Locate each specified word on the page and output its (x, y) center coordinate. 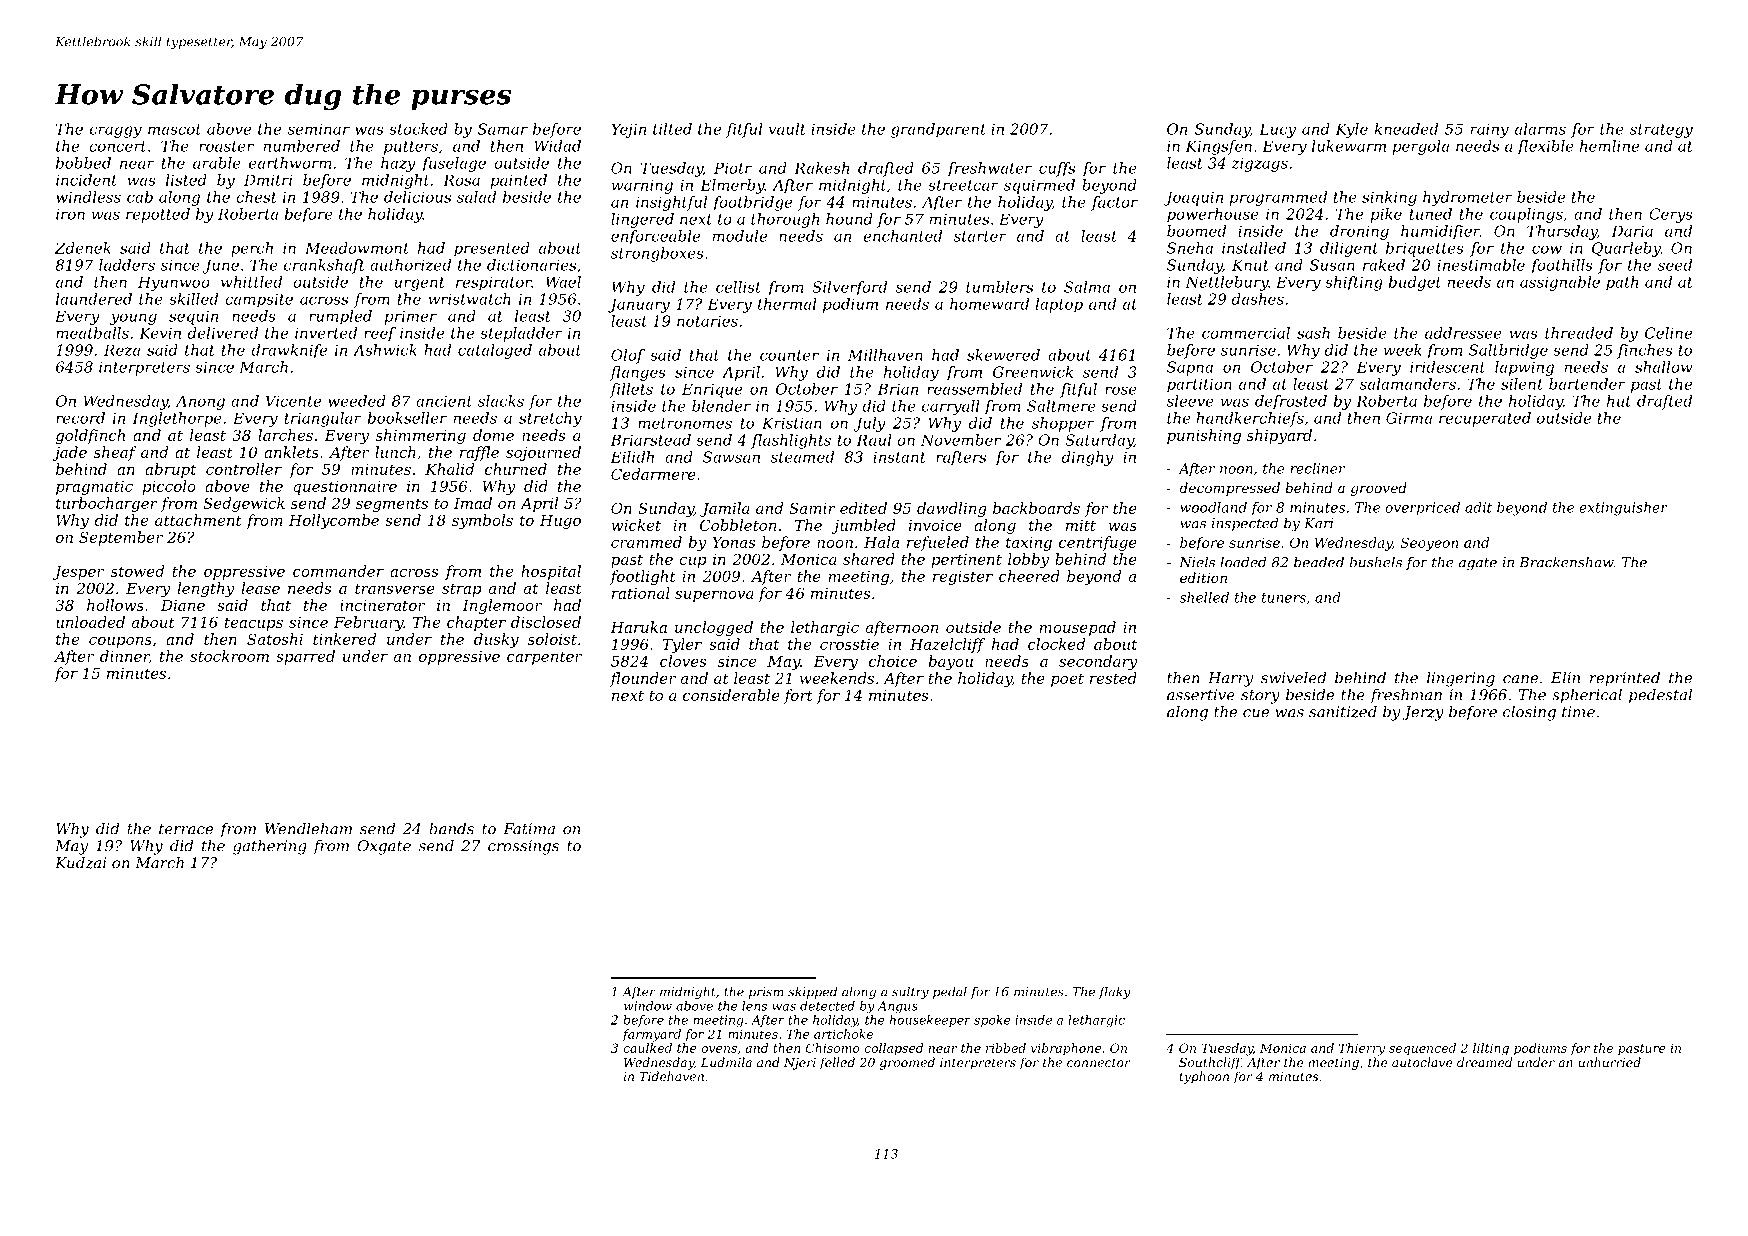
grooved (1379, 489)
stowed (137, 571)
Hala (881, 542)
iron (70, 214)
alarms (1540, 129)
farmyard (652, 1035)
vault (787, 129)
